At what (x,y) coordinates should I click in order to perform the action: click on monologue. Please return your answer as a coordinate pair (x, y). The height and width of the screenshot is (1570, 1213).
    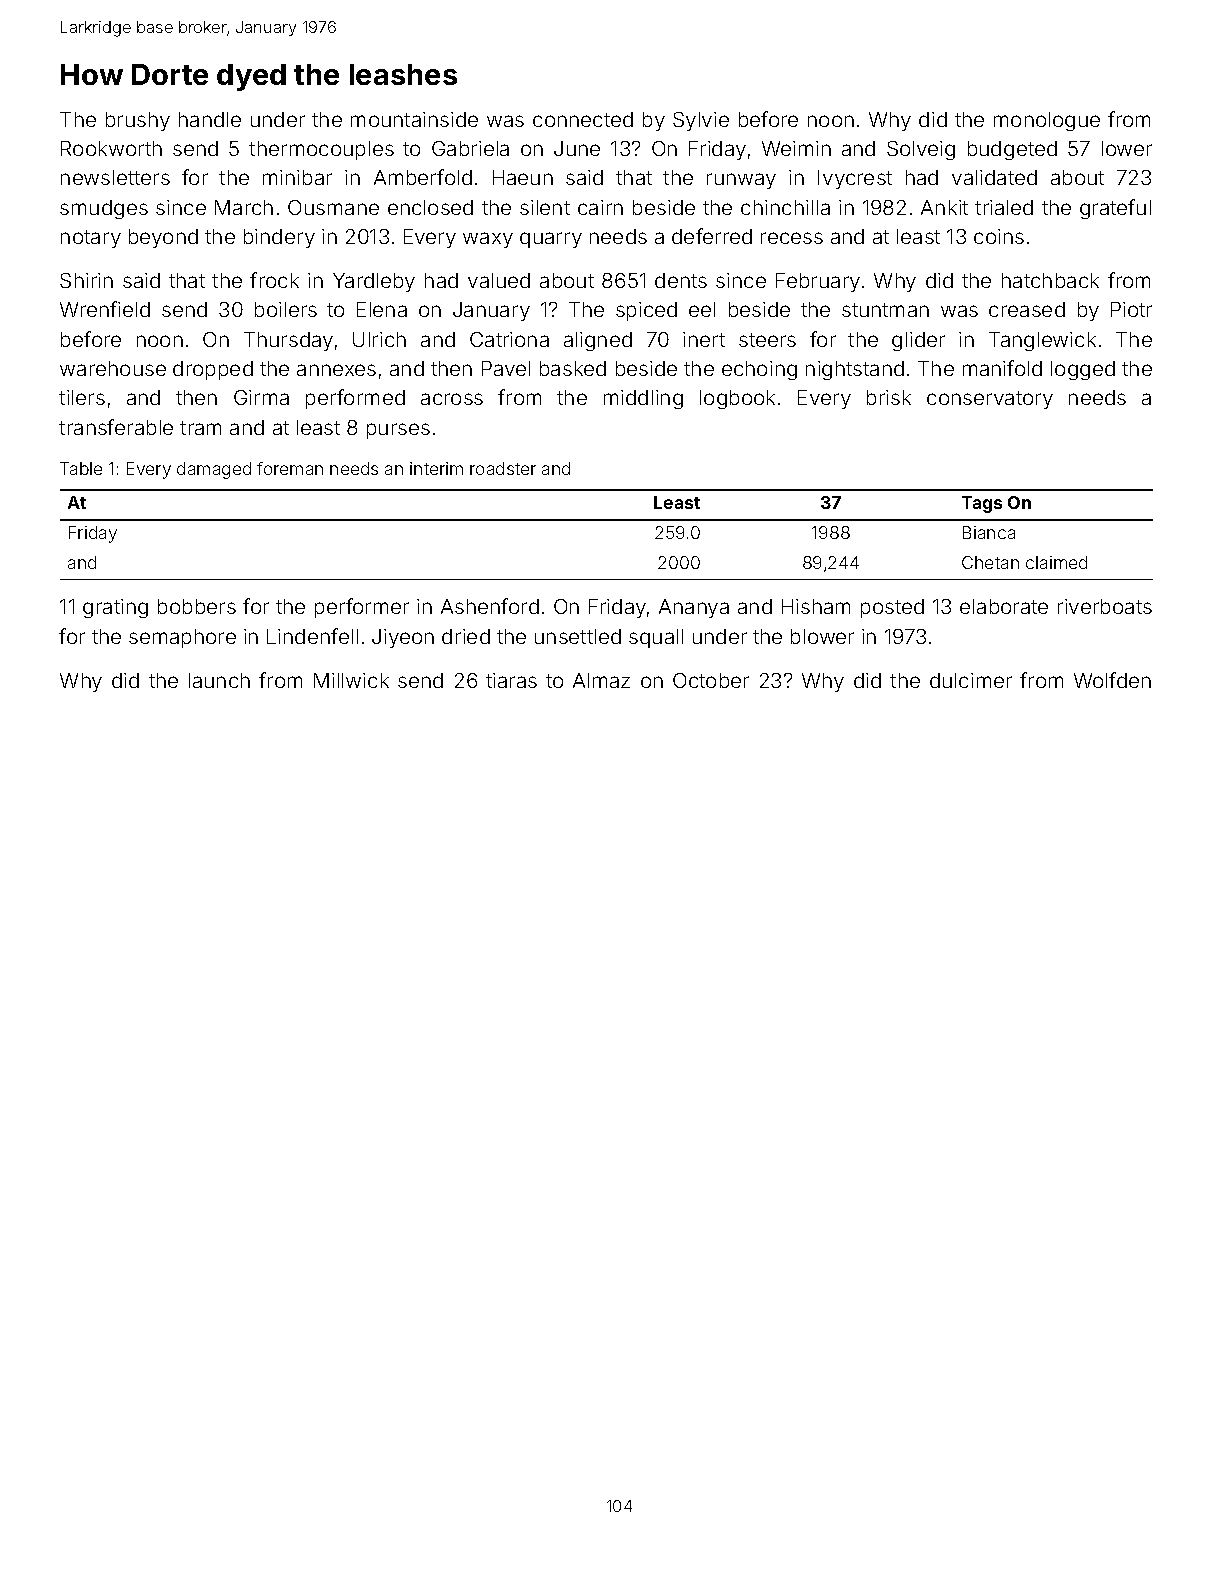
    Looking at the image, I should click on (1047, 121).
